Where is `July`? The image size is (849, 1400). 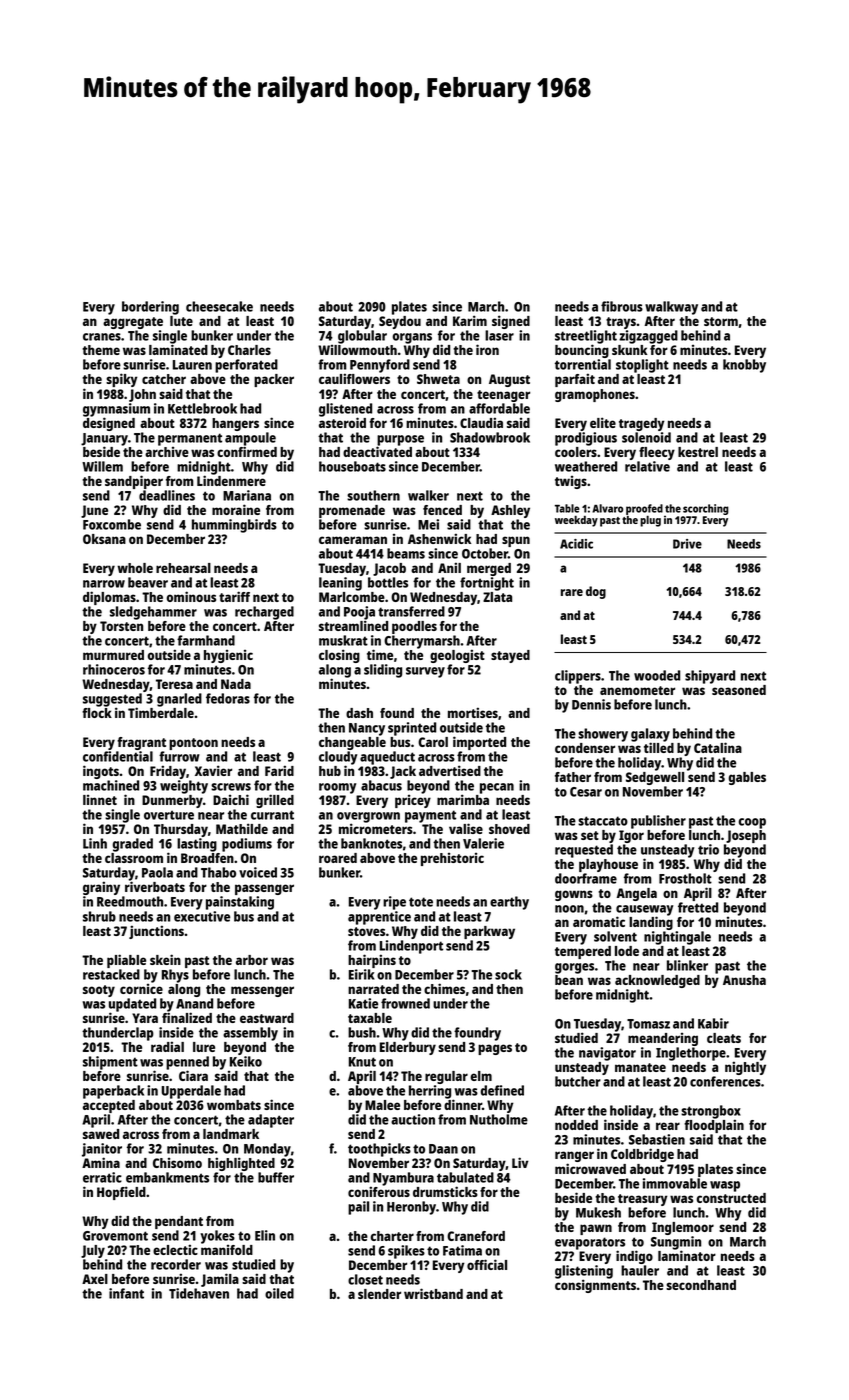 July is located at coordinates (93, 1251).
